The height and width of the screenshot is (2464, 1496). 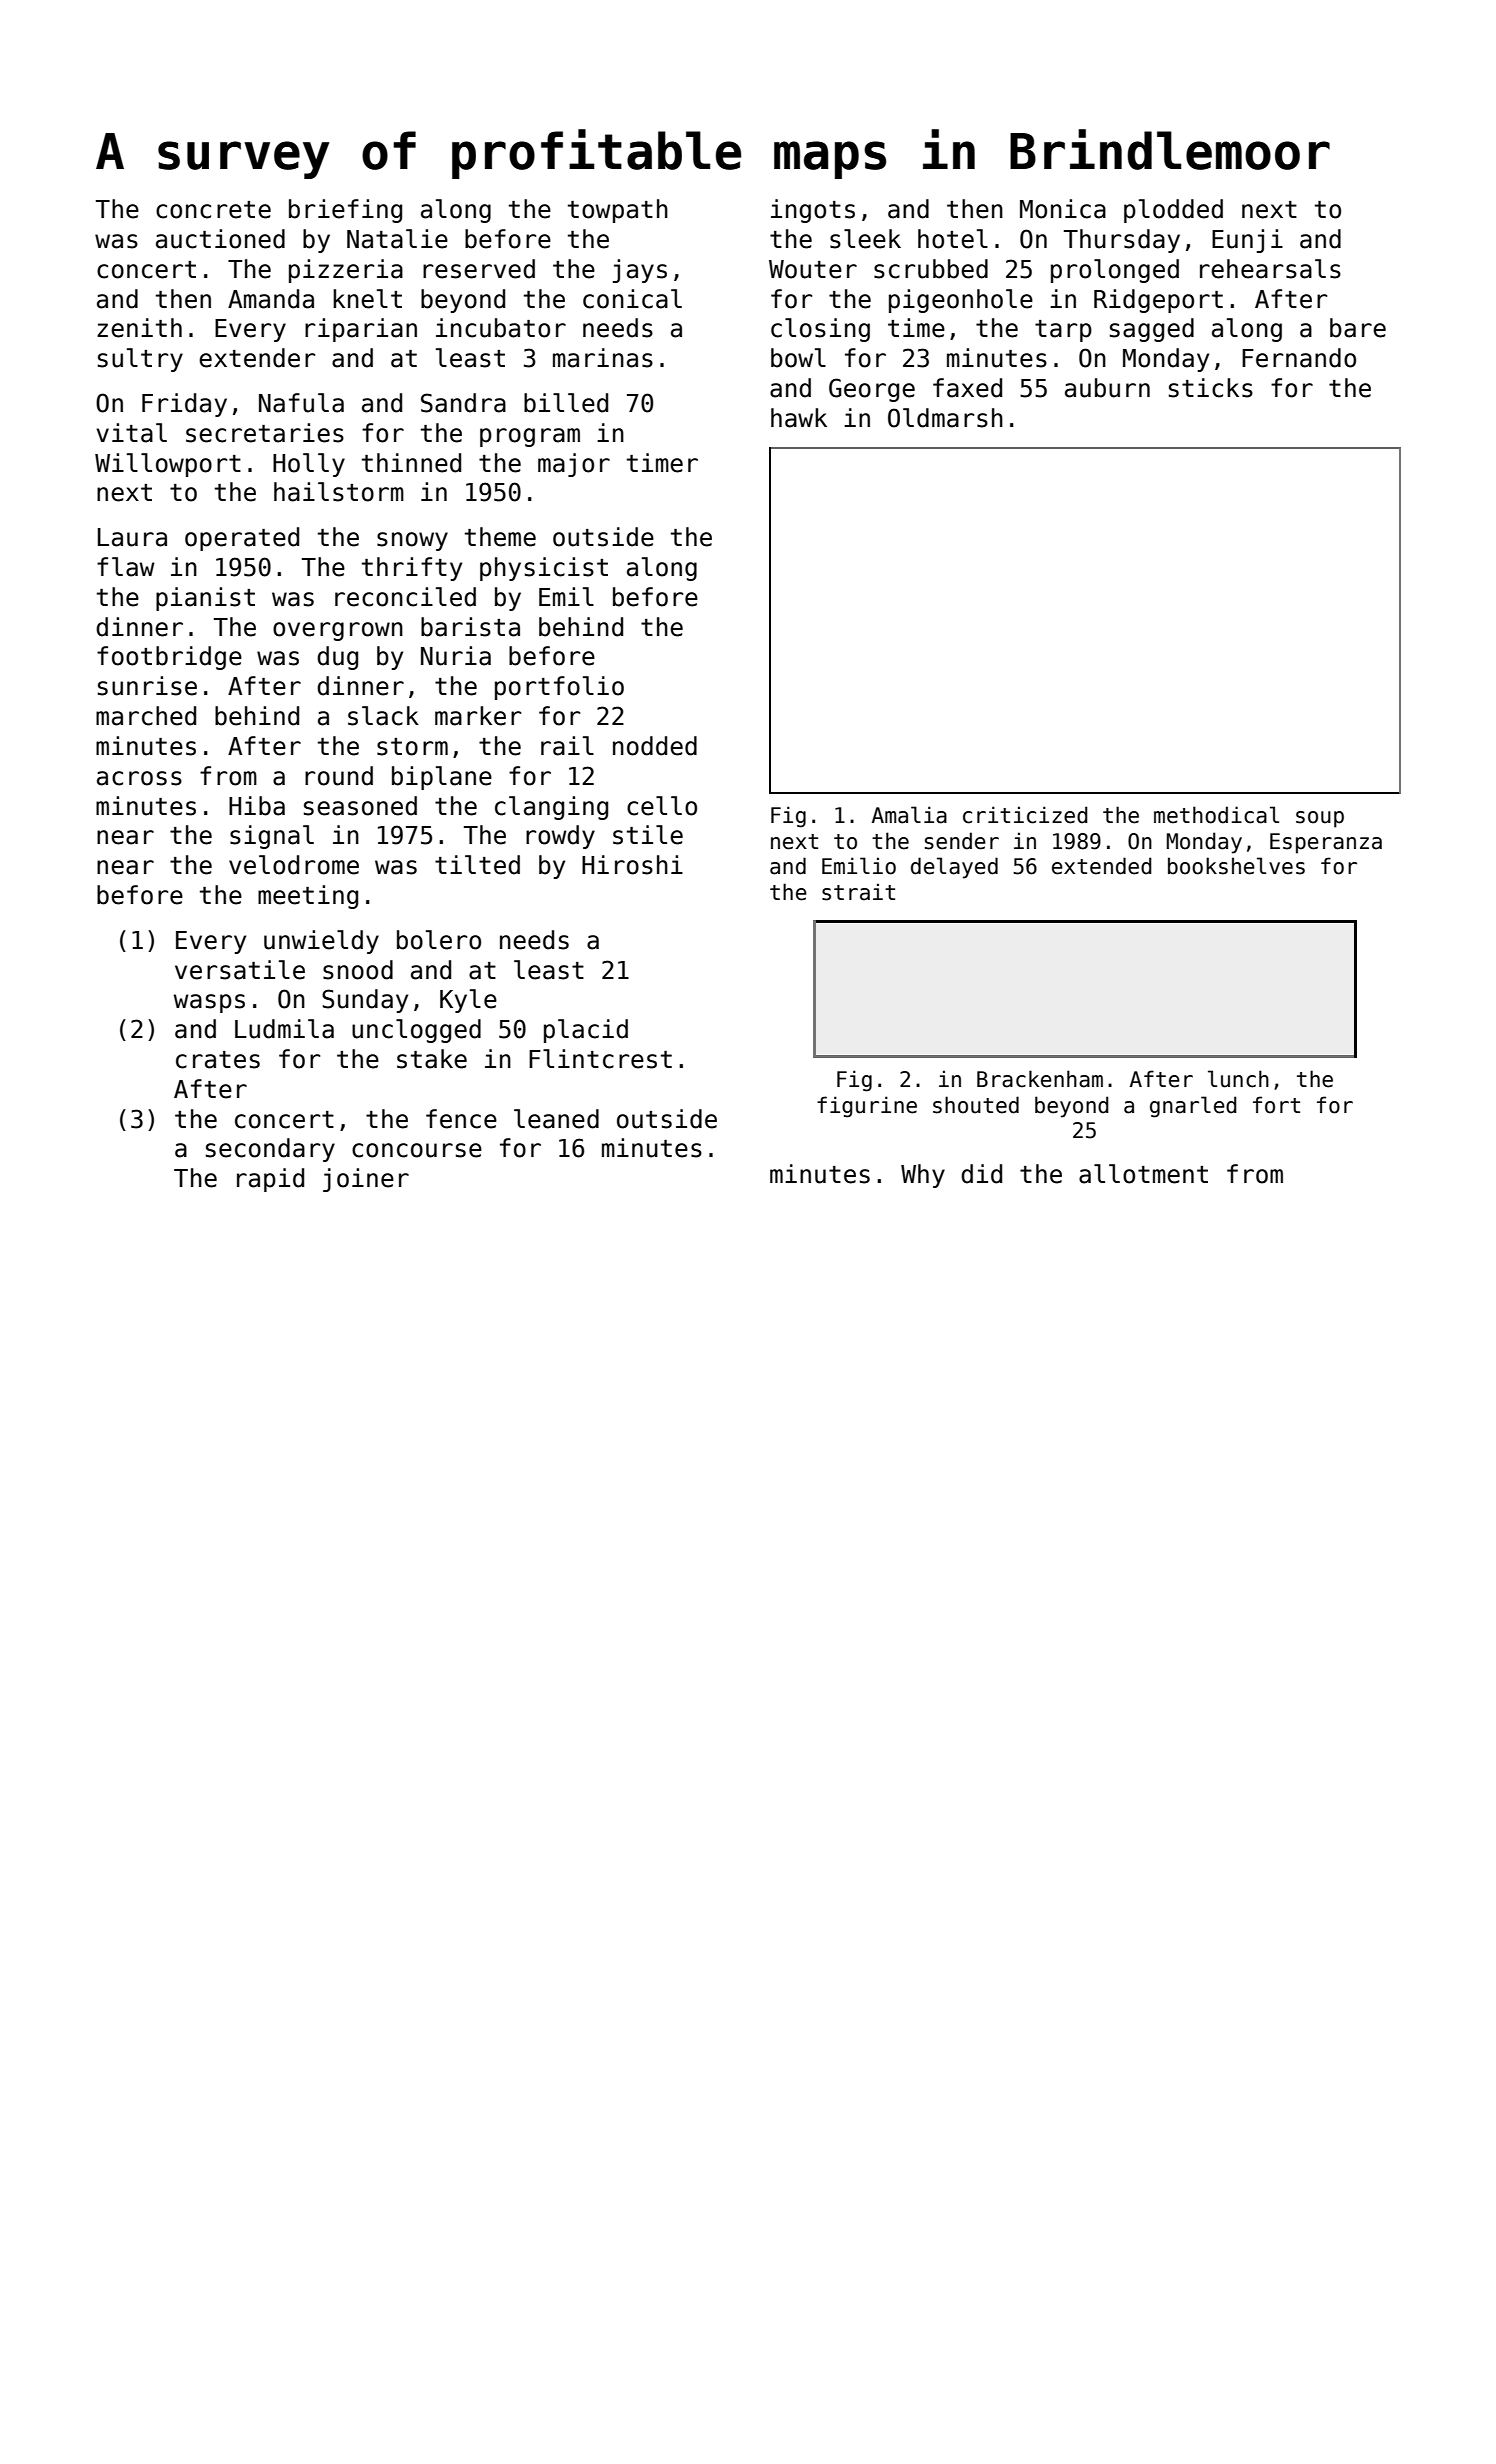 What do you see at coordinates (1211, 388) in the screenshot?
I see `sticks` at bounding box center [1211, 388].
